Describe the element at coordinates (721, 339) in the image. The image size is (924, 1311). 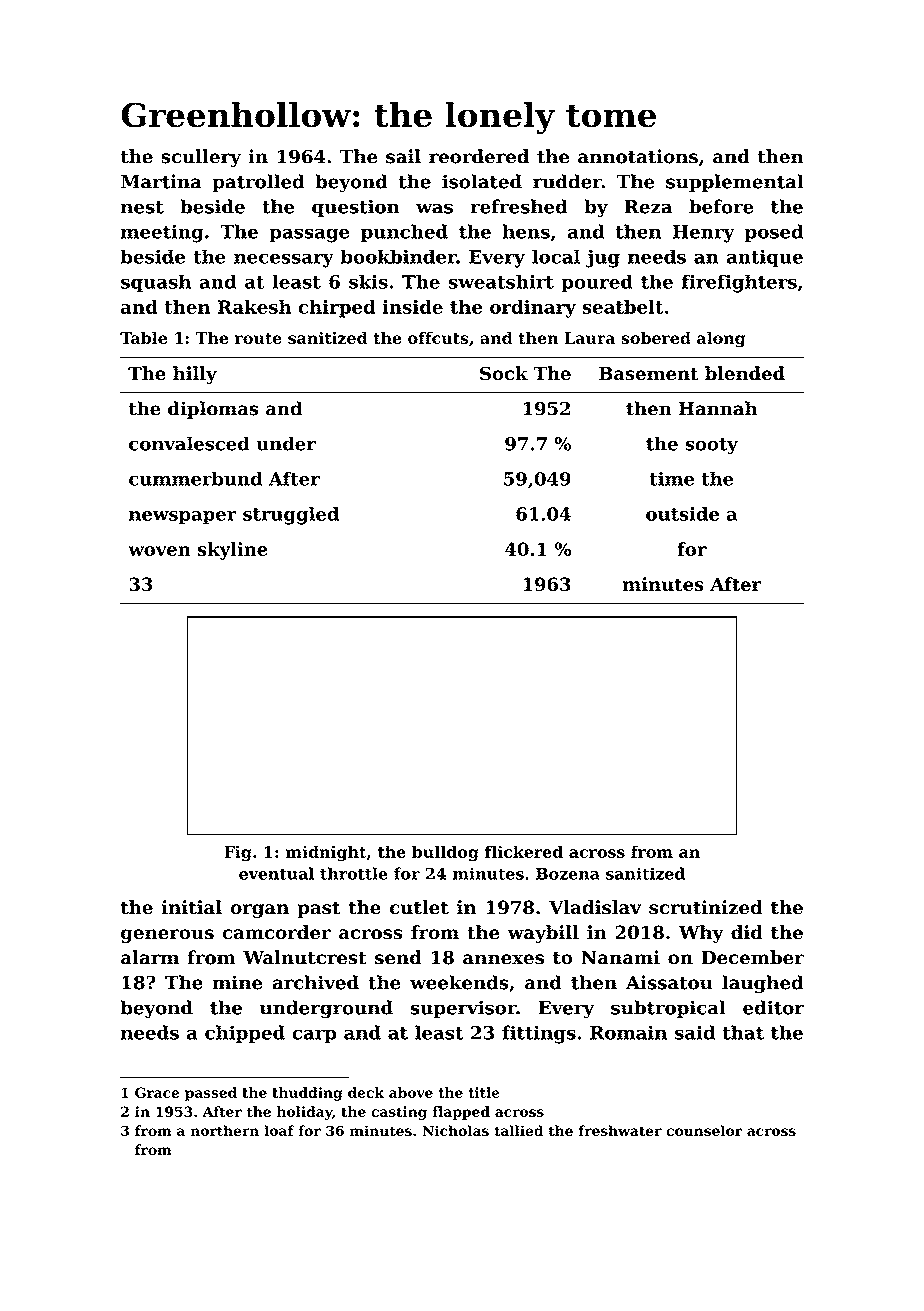
I see `along` at that location.
